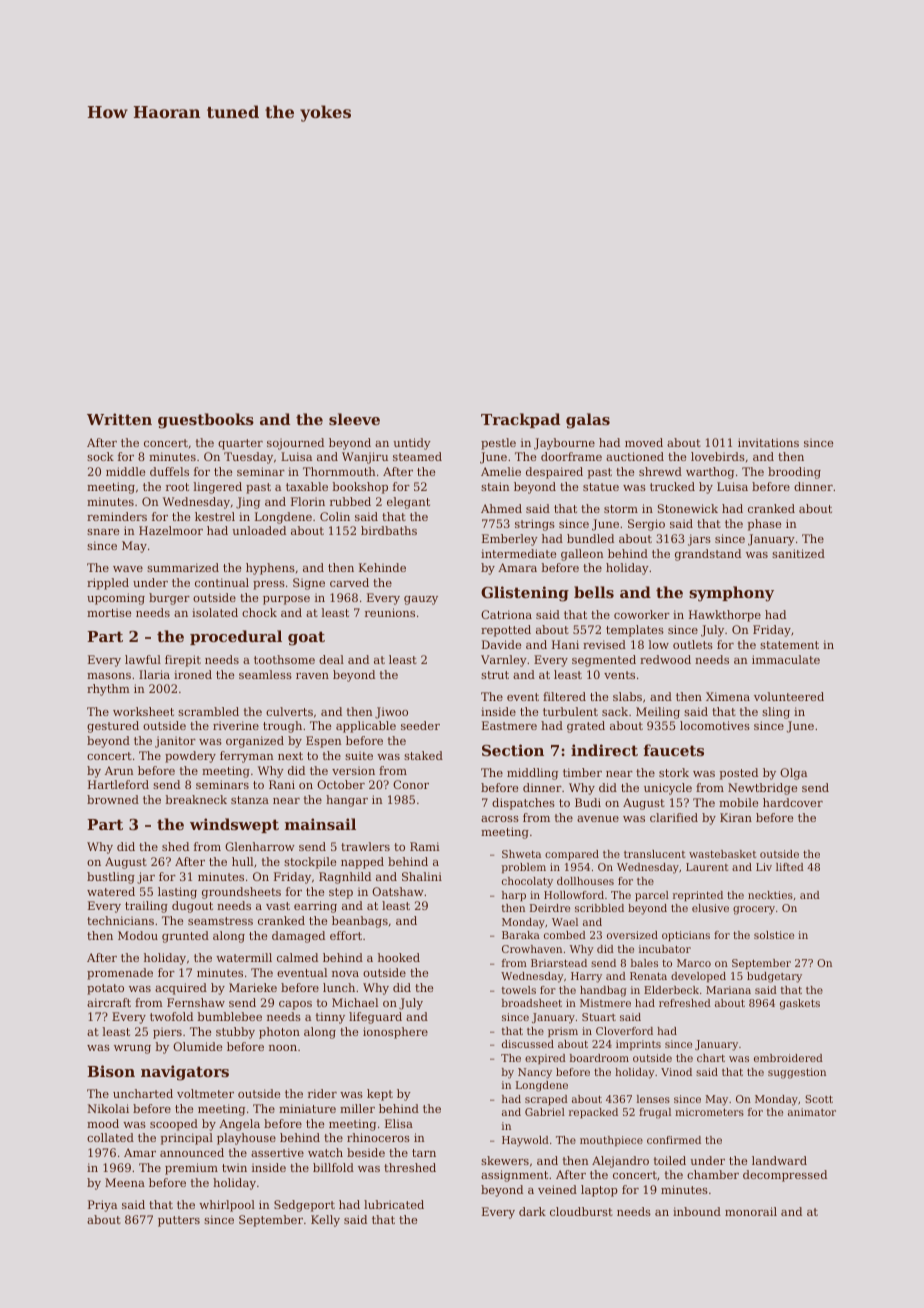 This image has width=924, height=1308. What do you see at coordinates (642, 614) in the image?
I see `coworker` at bounding box center [642, 614].
